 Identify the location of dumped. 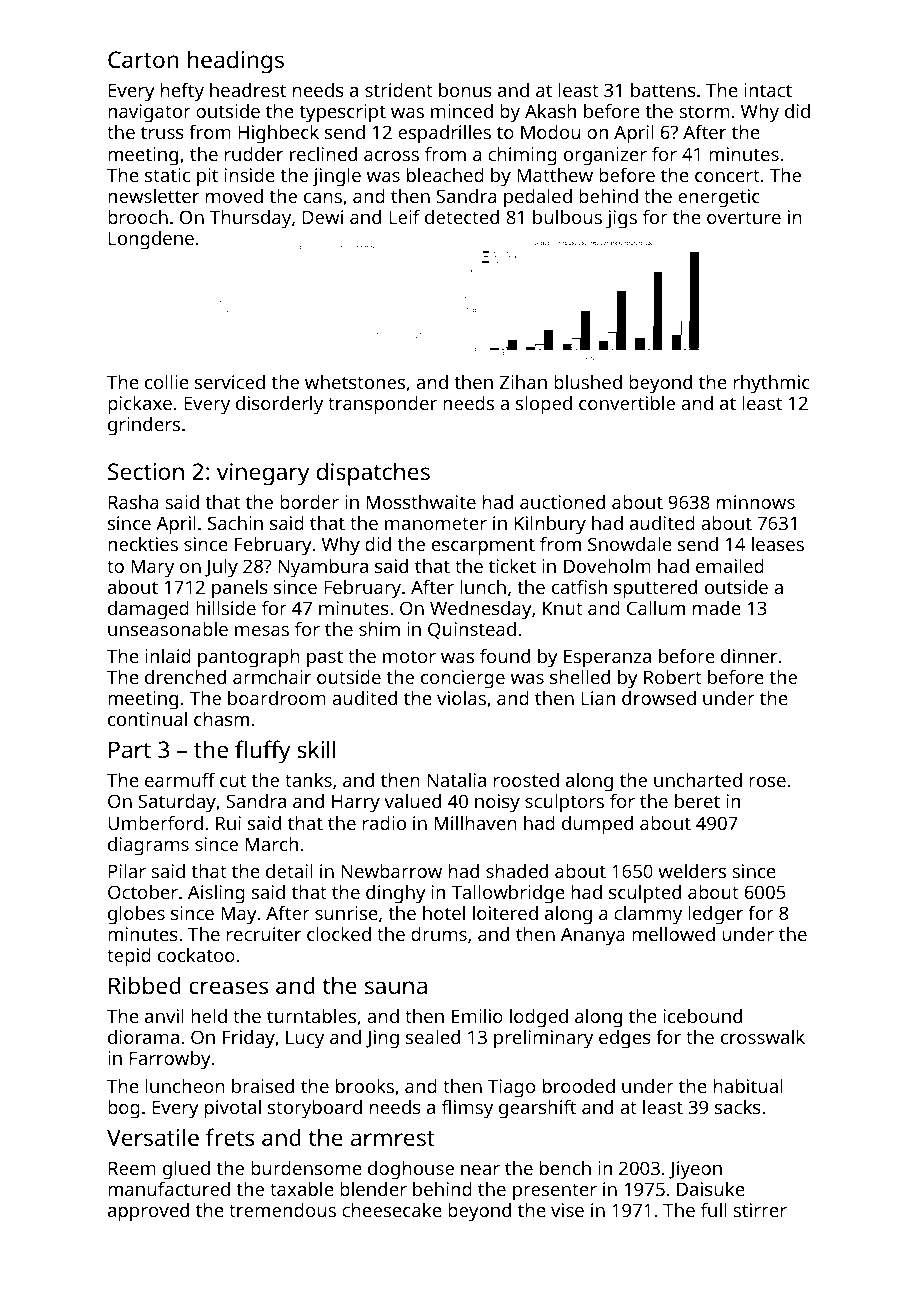
(597, 825).
